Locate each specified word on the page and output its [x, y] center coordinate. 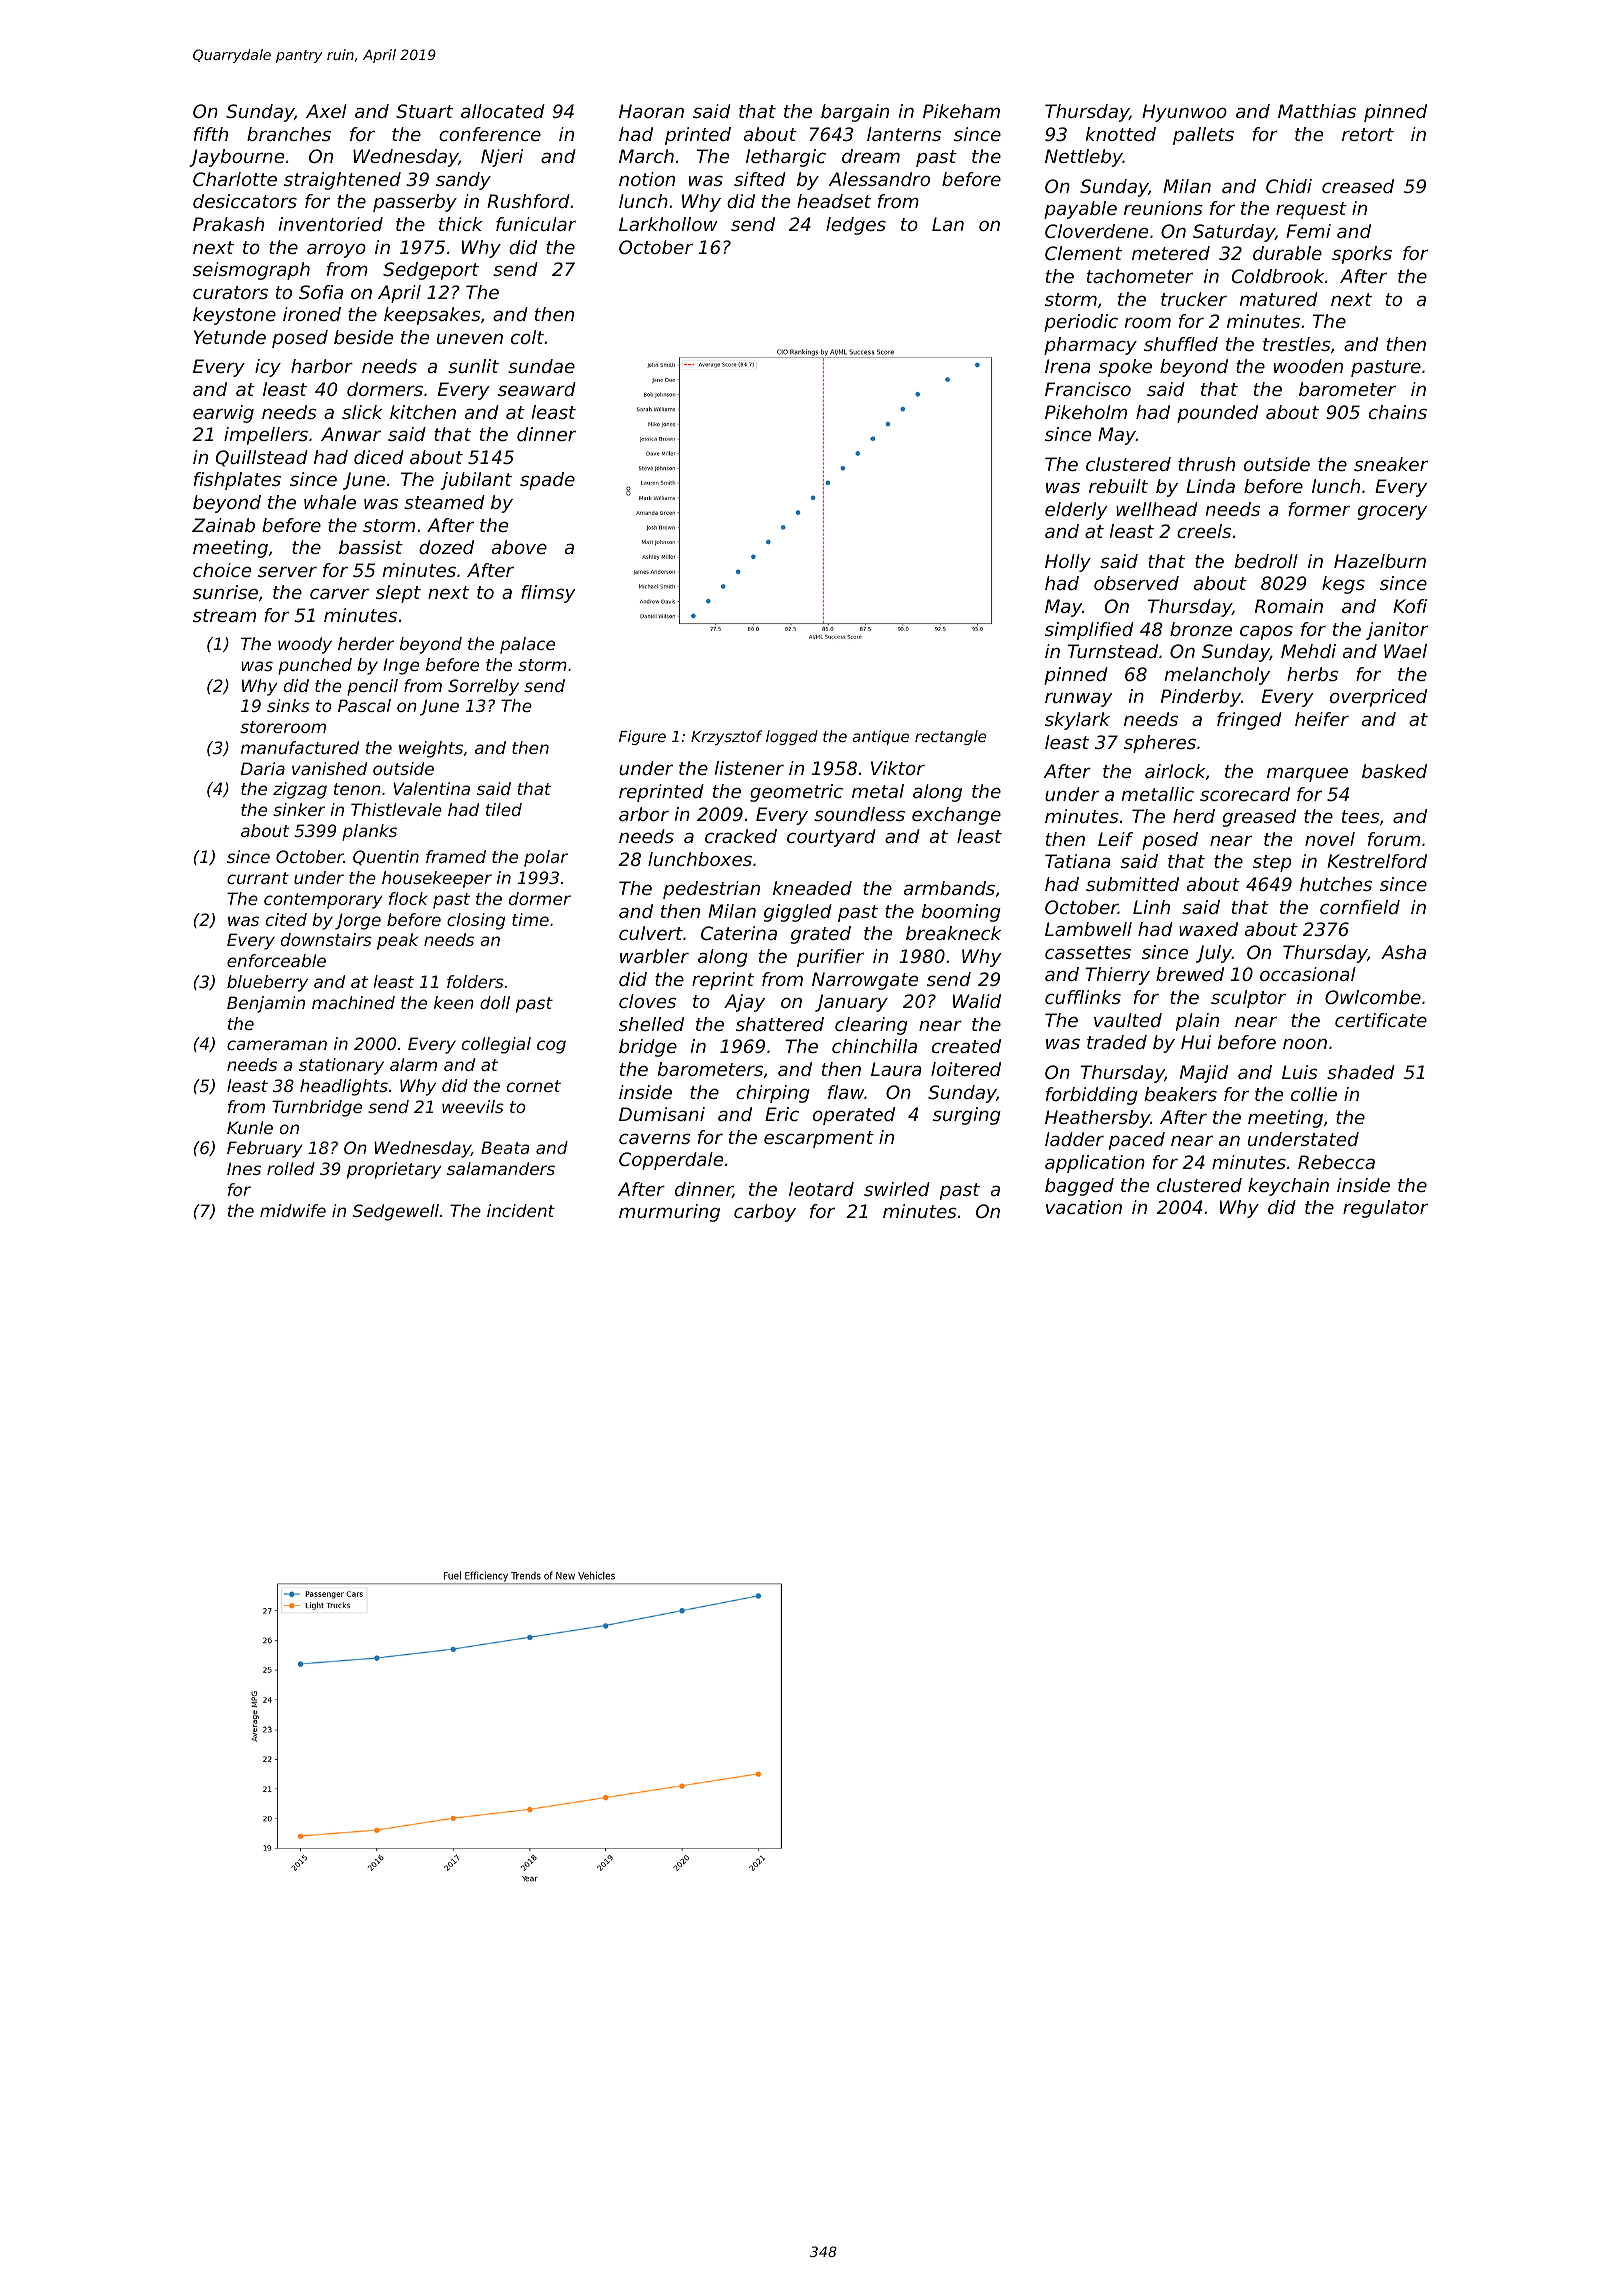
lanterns [904, 134]
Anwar [351, 434]
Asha [1403, 952]
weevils [473, 1106]
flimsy [548, 594]
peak [397, 941]
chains [1398, 412]
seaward [537, 389]
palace [527, 645]
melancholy [1217, 676]
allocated [503, 111]
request [1311, 210]
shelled [651, 1024]
